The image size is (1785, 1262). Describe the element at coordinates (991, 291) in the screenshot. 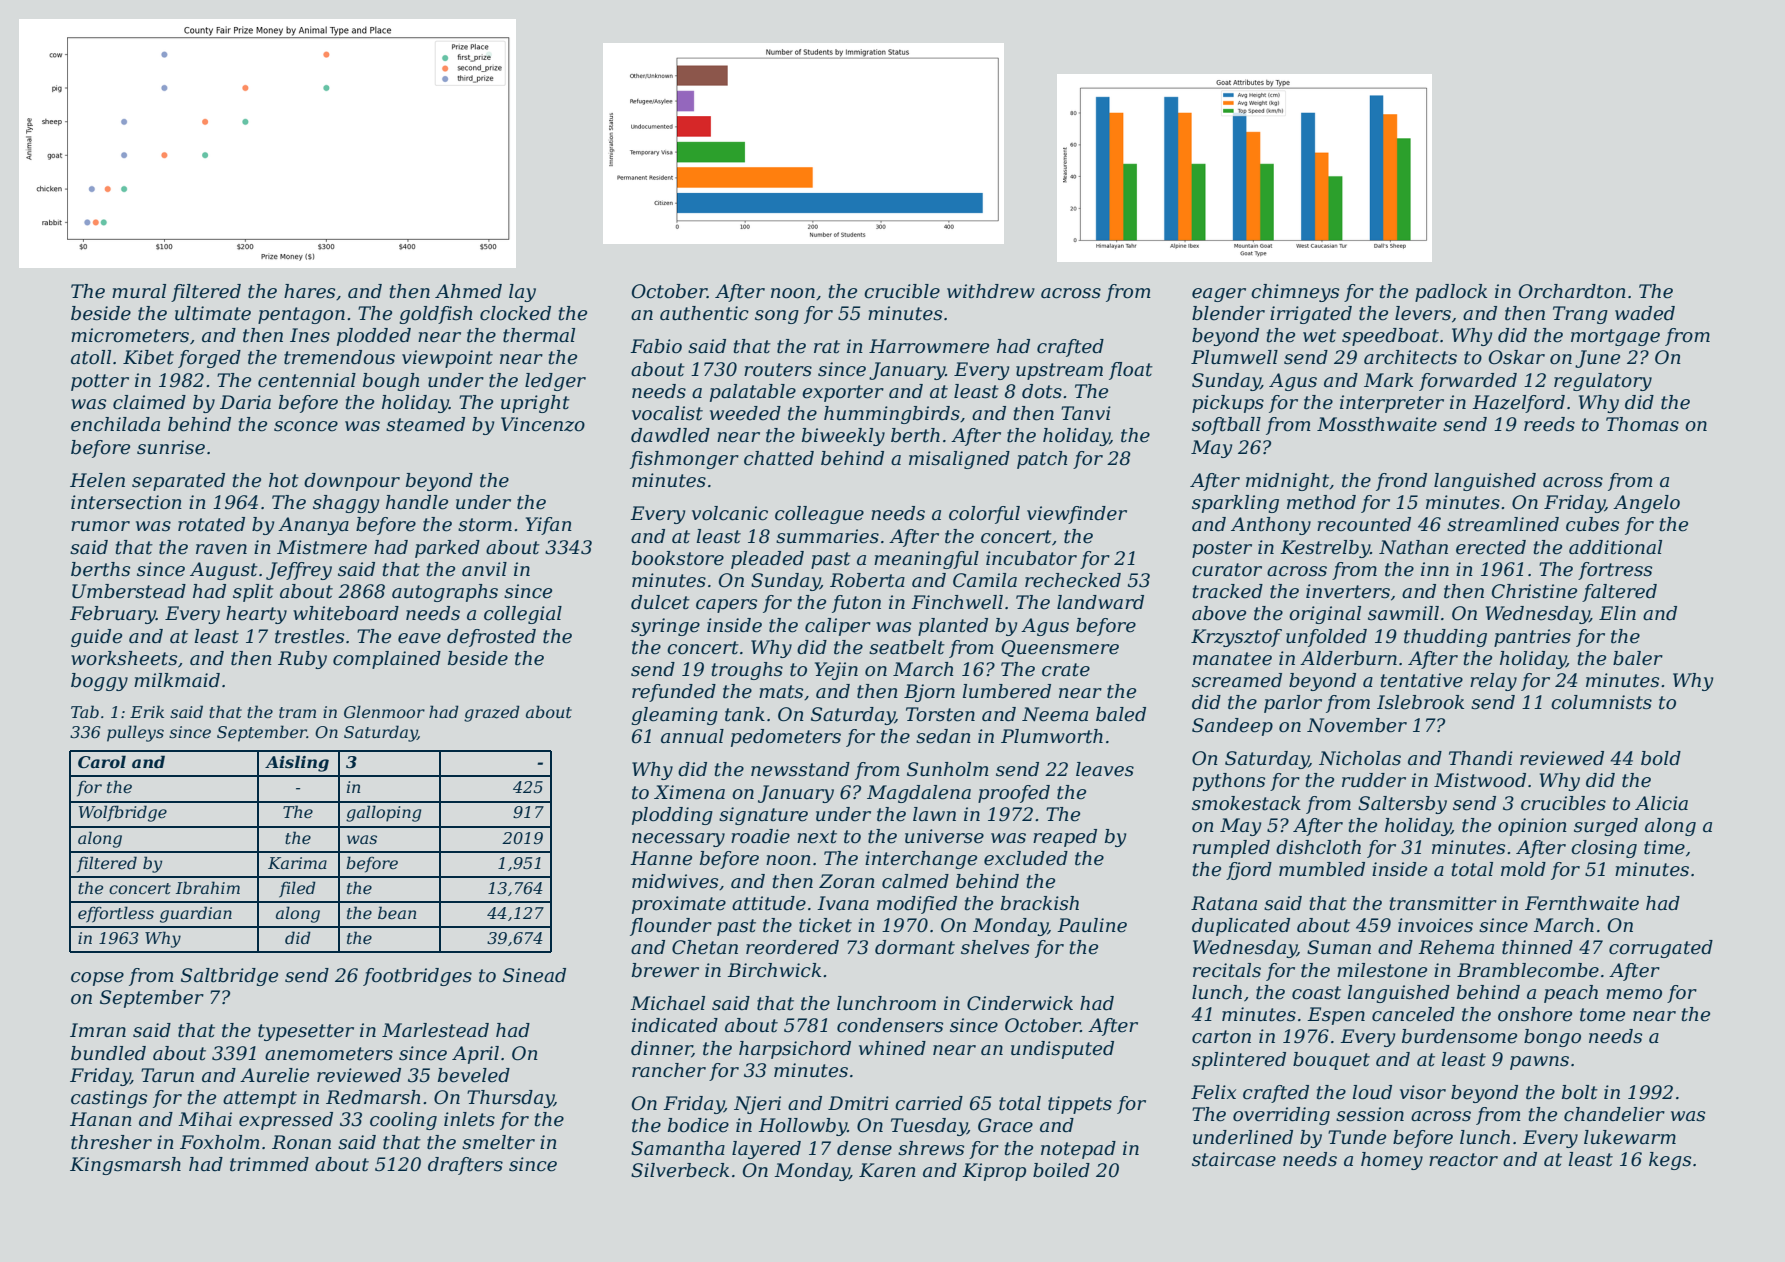

I see `withdrew` at that location.
